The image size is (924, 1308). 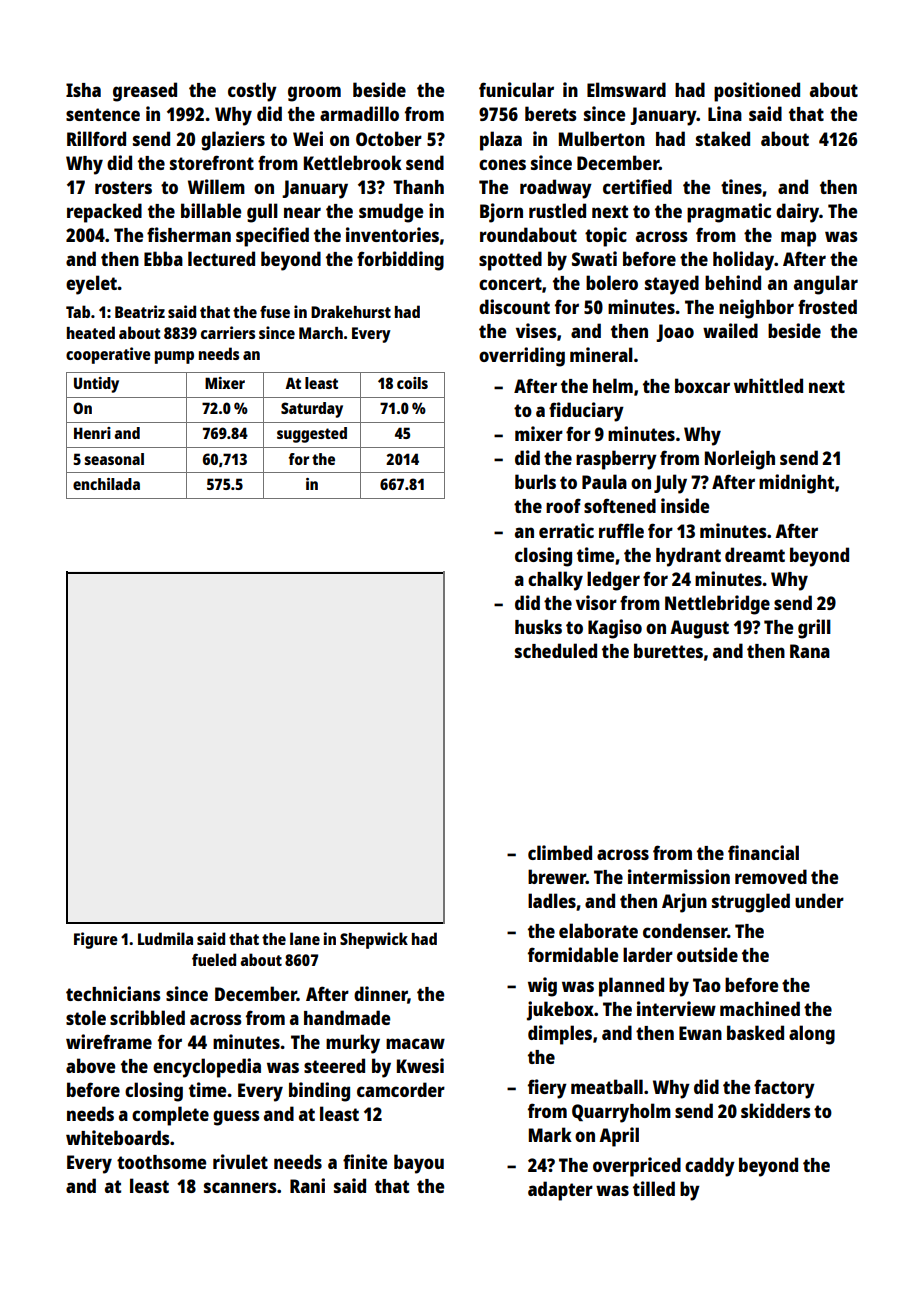 I want to click on husks, so click(x=538, y=626).
